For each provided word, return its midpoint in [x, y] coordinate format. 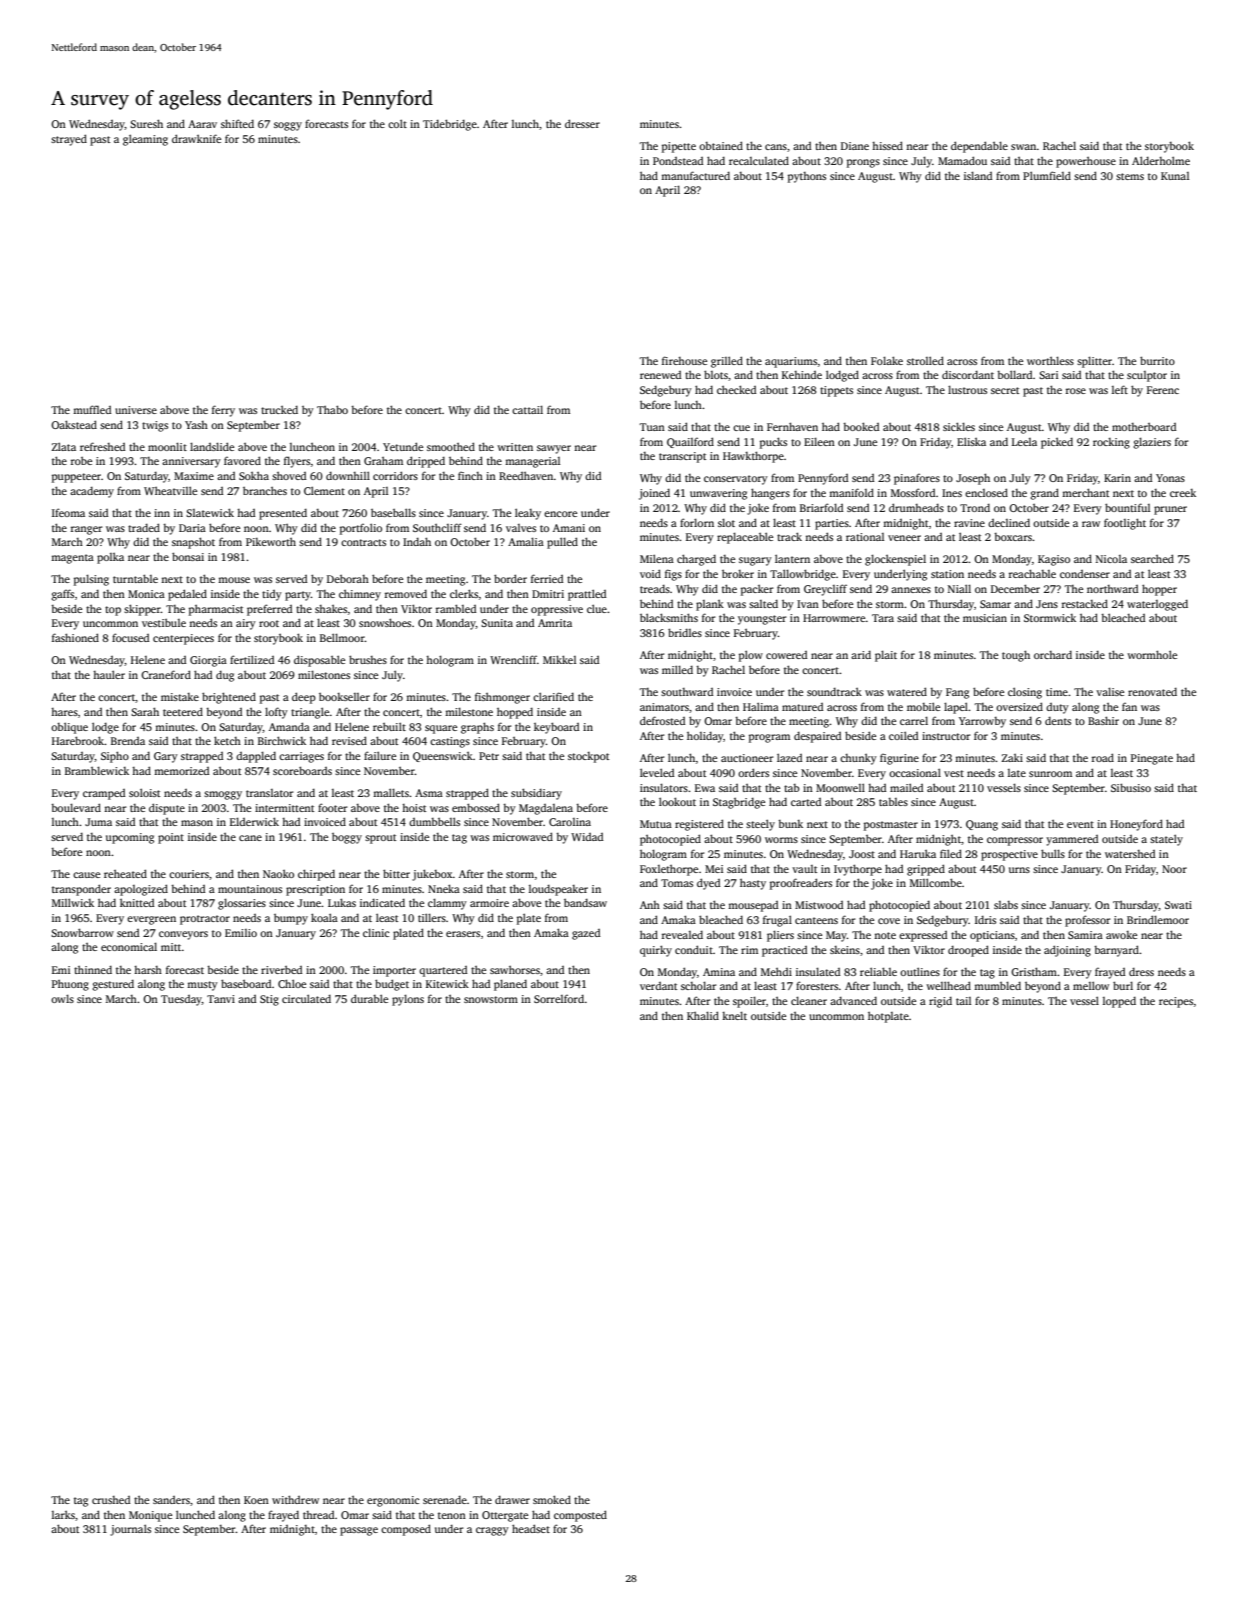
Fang [957, 693]
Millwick [73, 902]
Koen [256, 1500]
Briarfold [821, 507]
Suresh [146, 123]
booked [861, 426]
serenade [445, 1500]
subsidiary [536, 794]
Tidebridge [450, 125]
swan [1023, 147]
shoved [289, 476]
